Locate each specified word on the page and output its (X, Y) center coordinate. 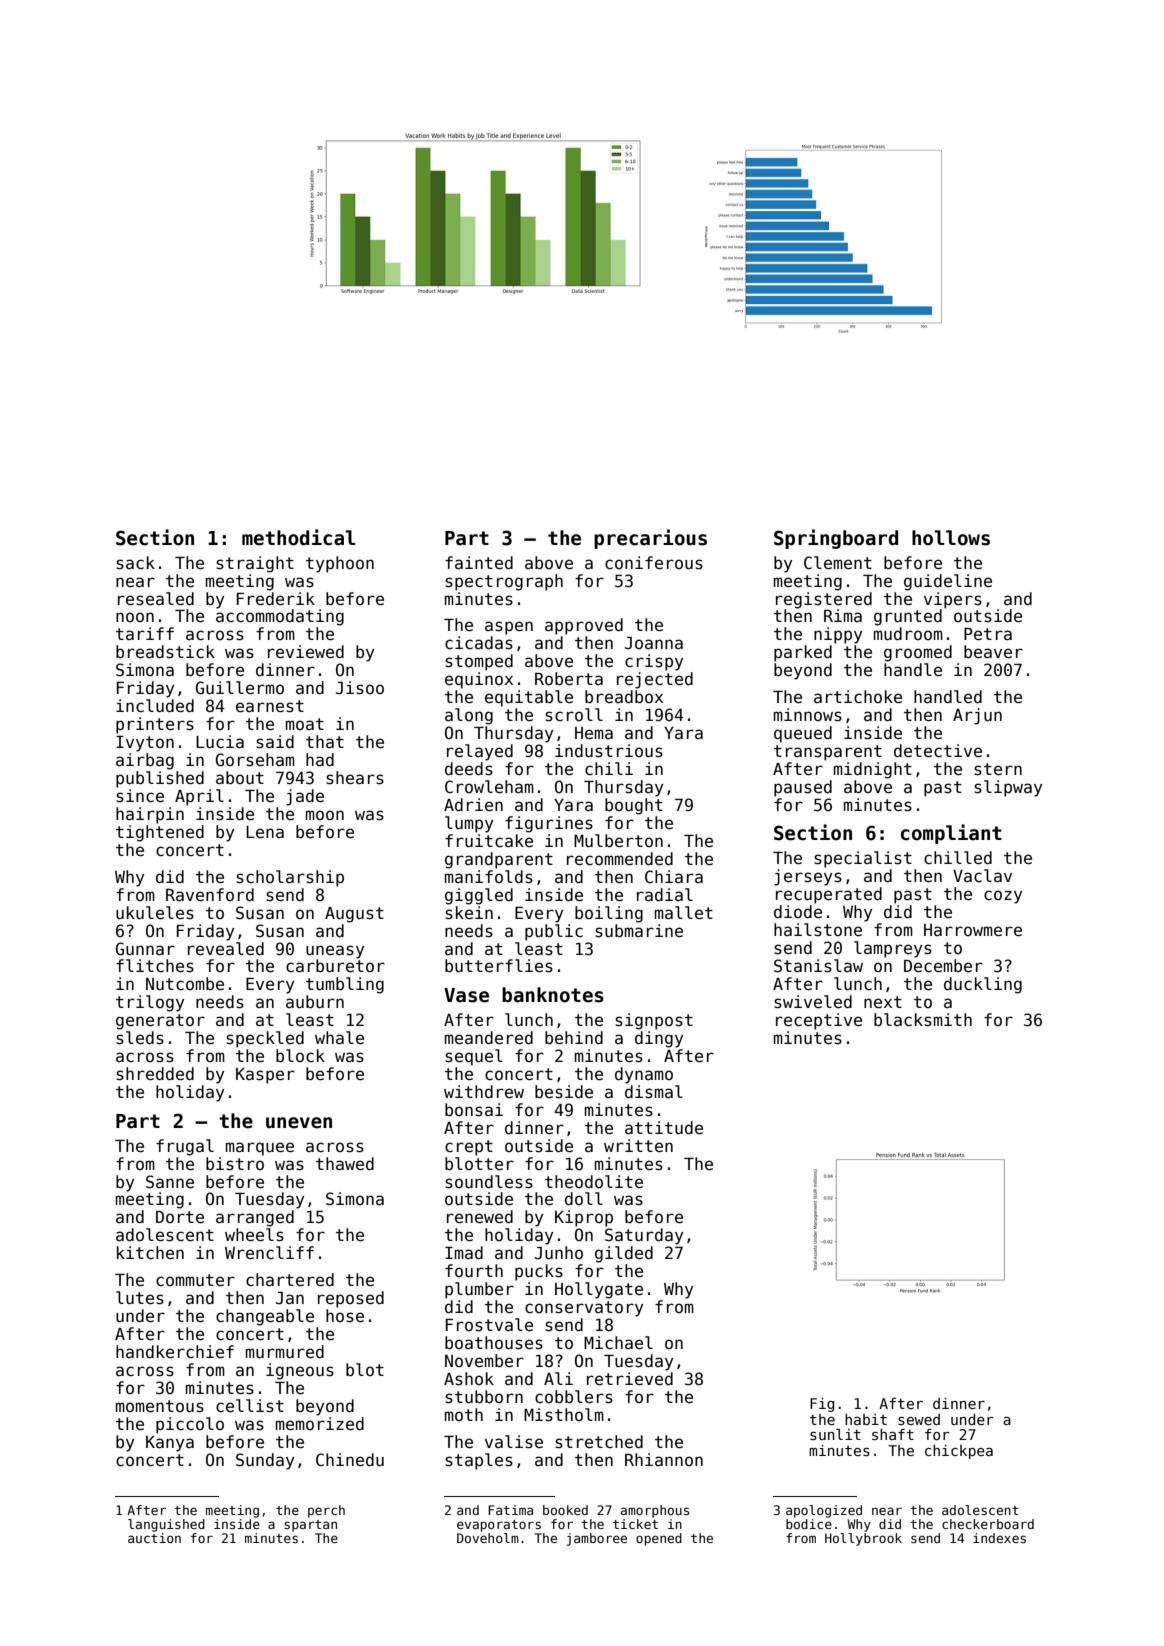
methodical (299, 537)
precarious (650, 539)
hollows (951, 538)
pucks (539, 1272)
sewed (919, 1419)
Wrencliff (269, 1253)
